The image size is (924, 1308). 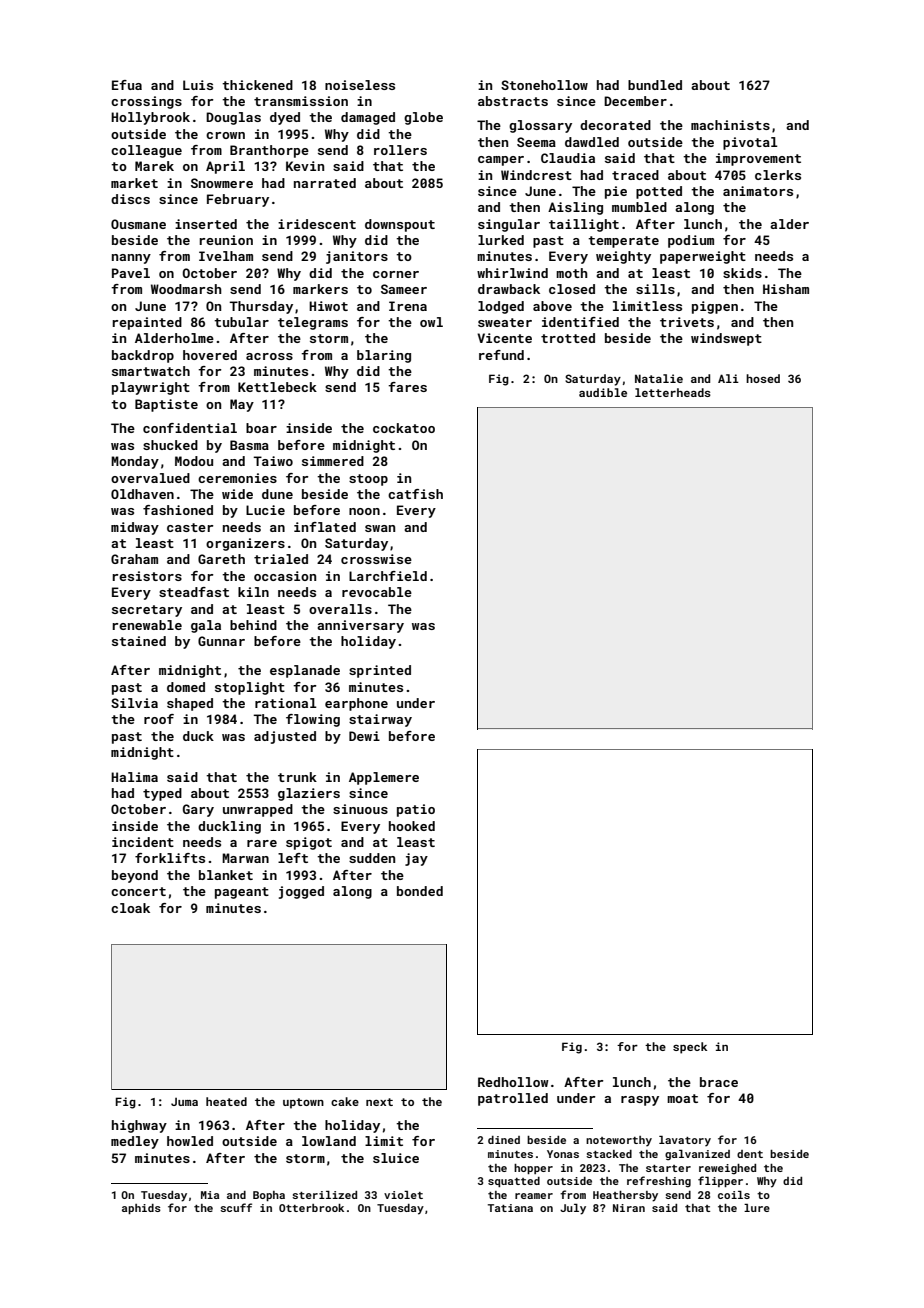 I want to click on Luis, so click(x=198, y=85).
